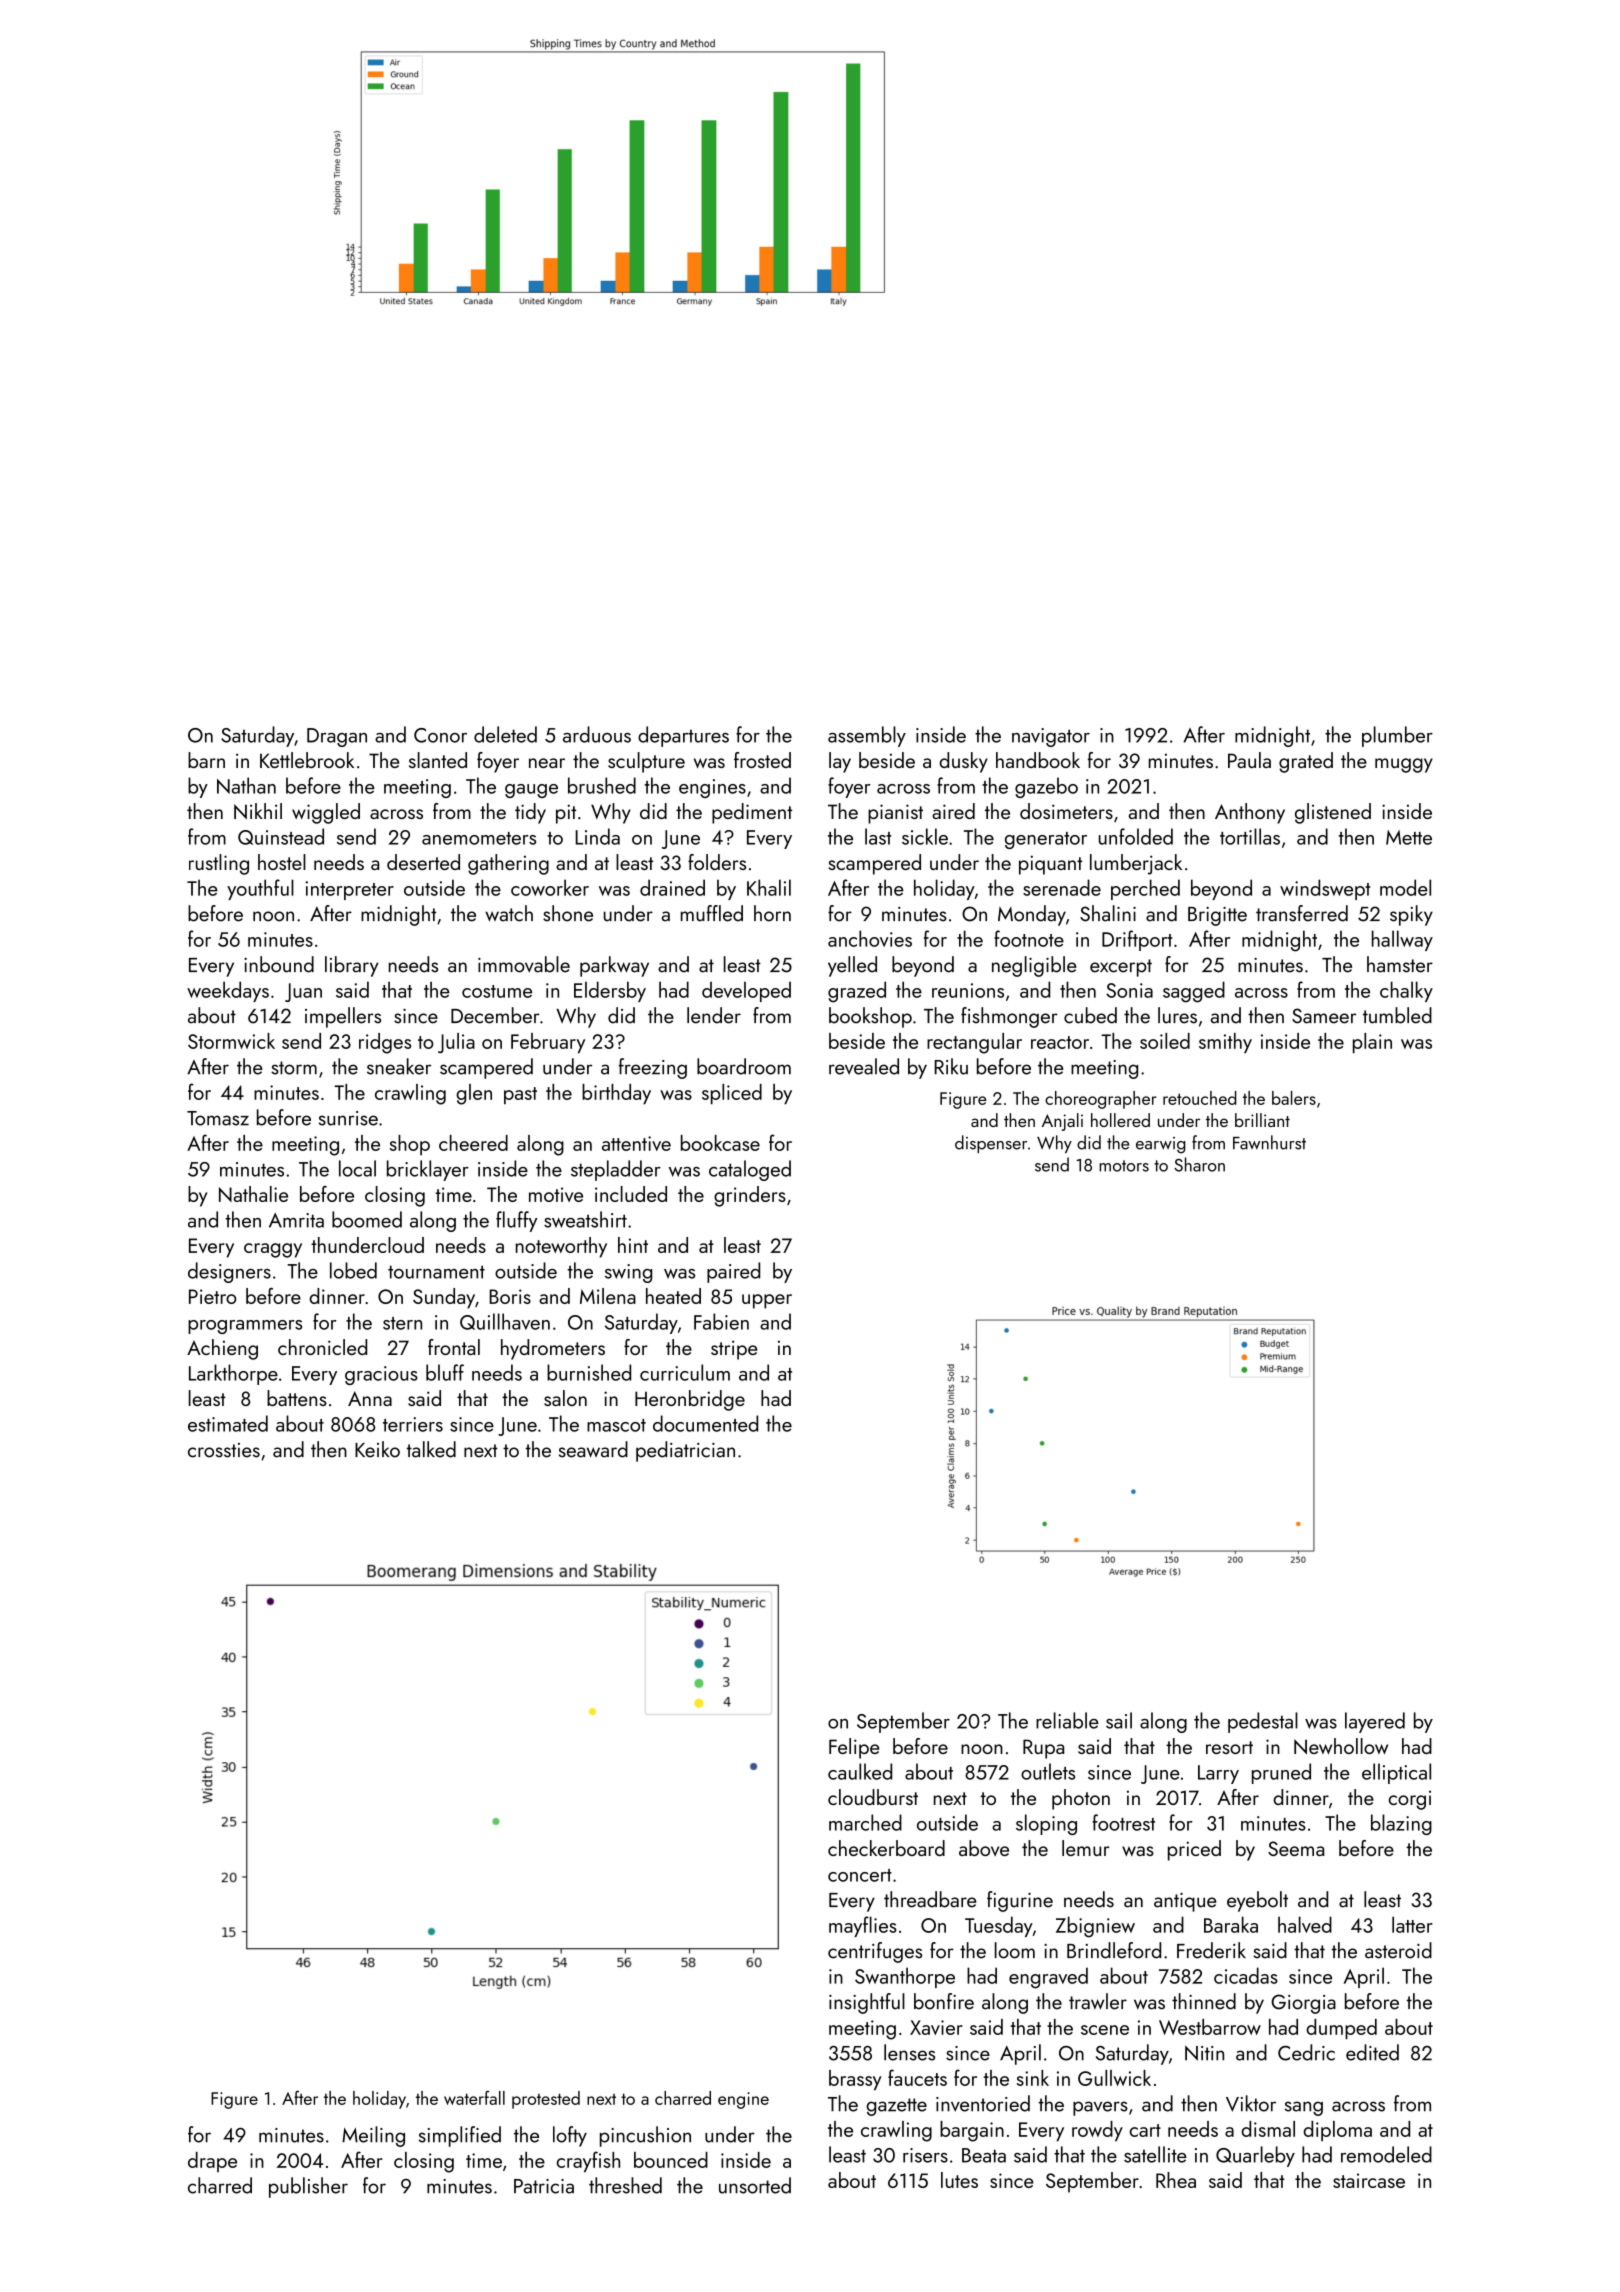 This document has width=1620, height=2292. Describe the element at coordinates (505, 734) in the document. I see `deleted` at that location.
